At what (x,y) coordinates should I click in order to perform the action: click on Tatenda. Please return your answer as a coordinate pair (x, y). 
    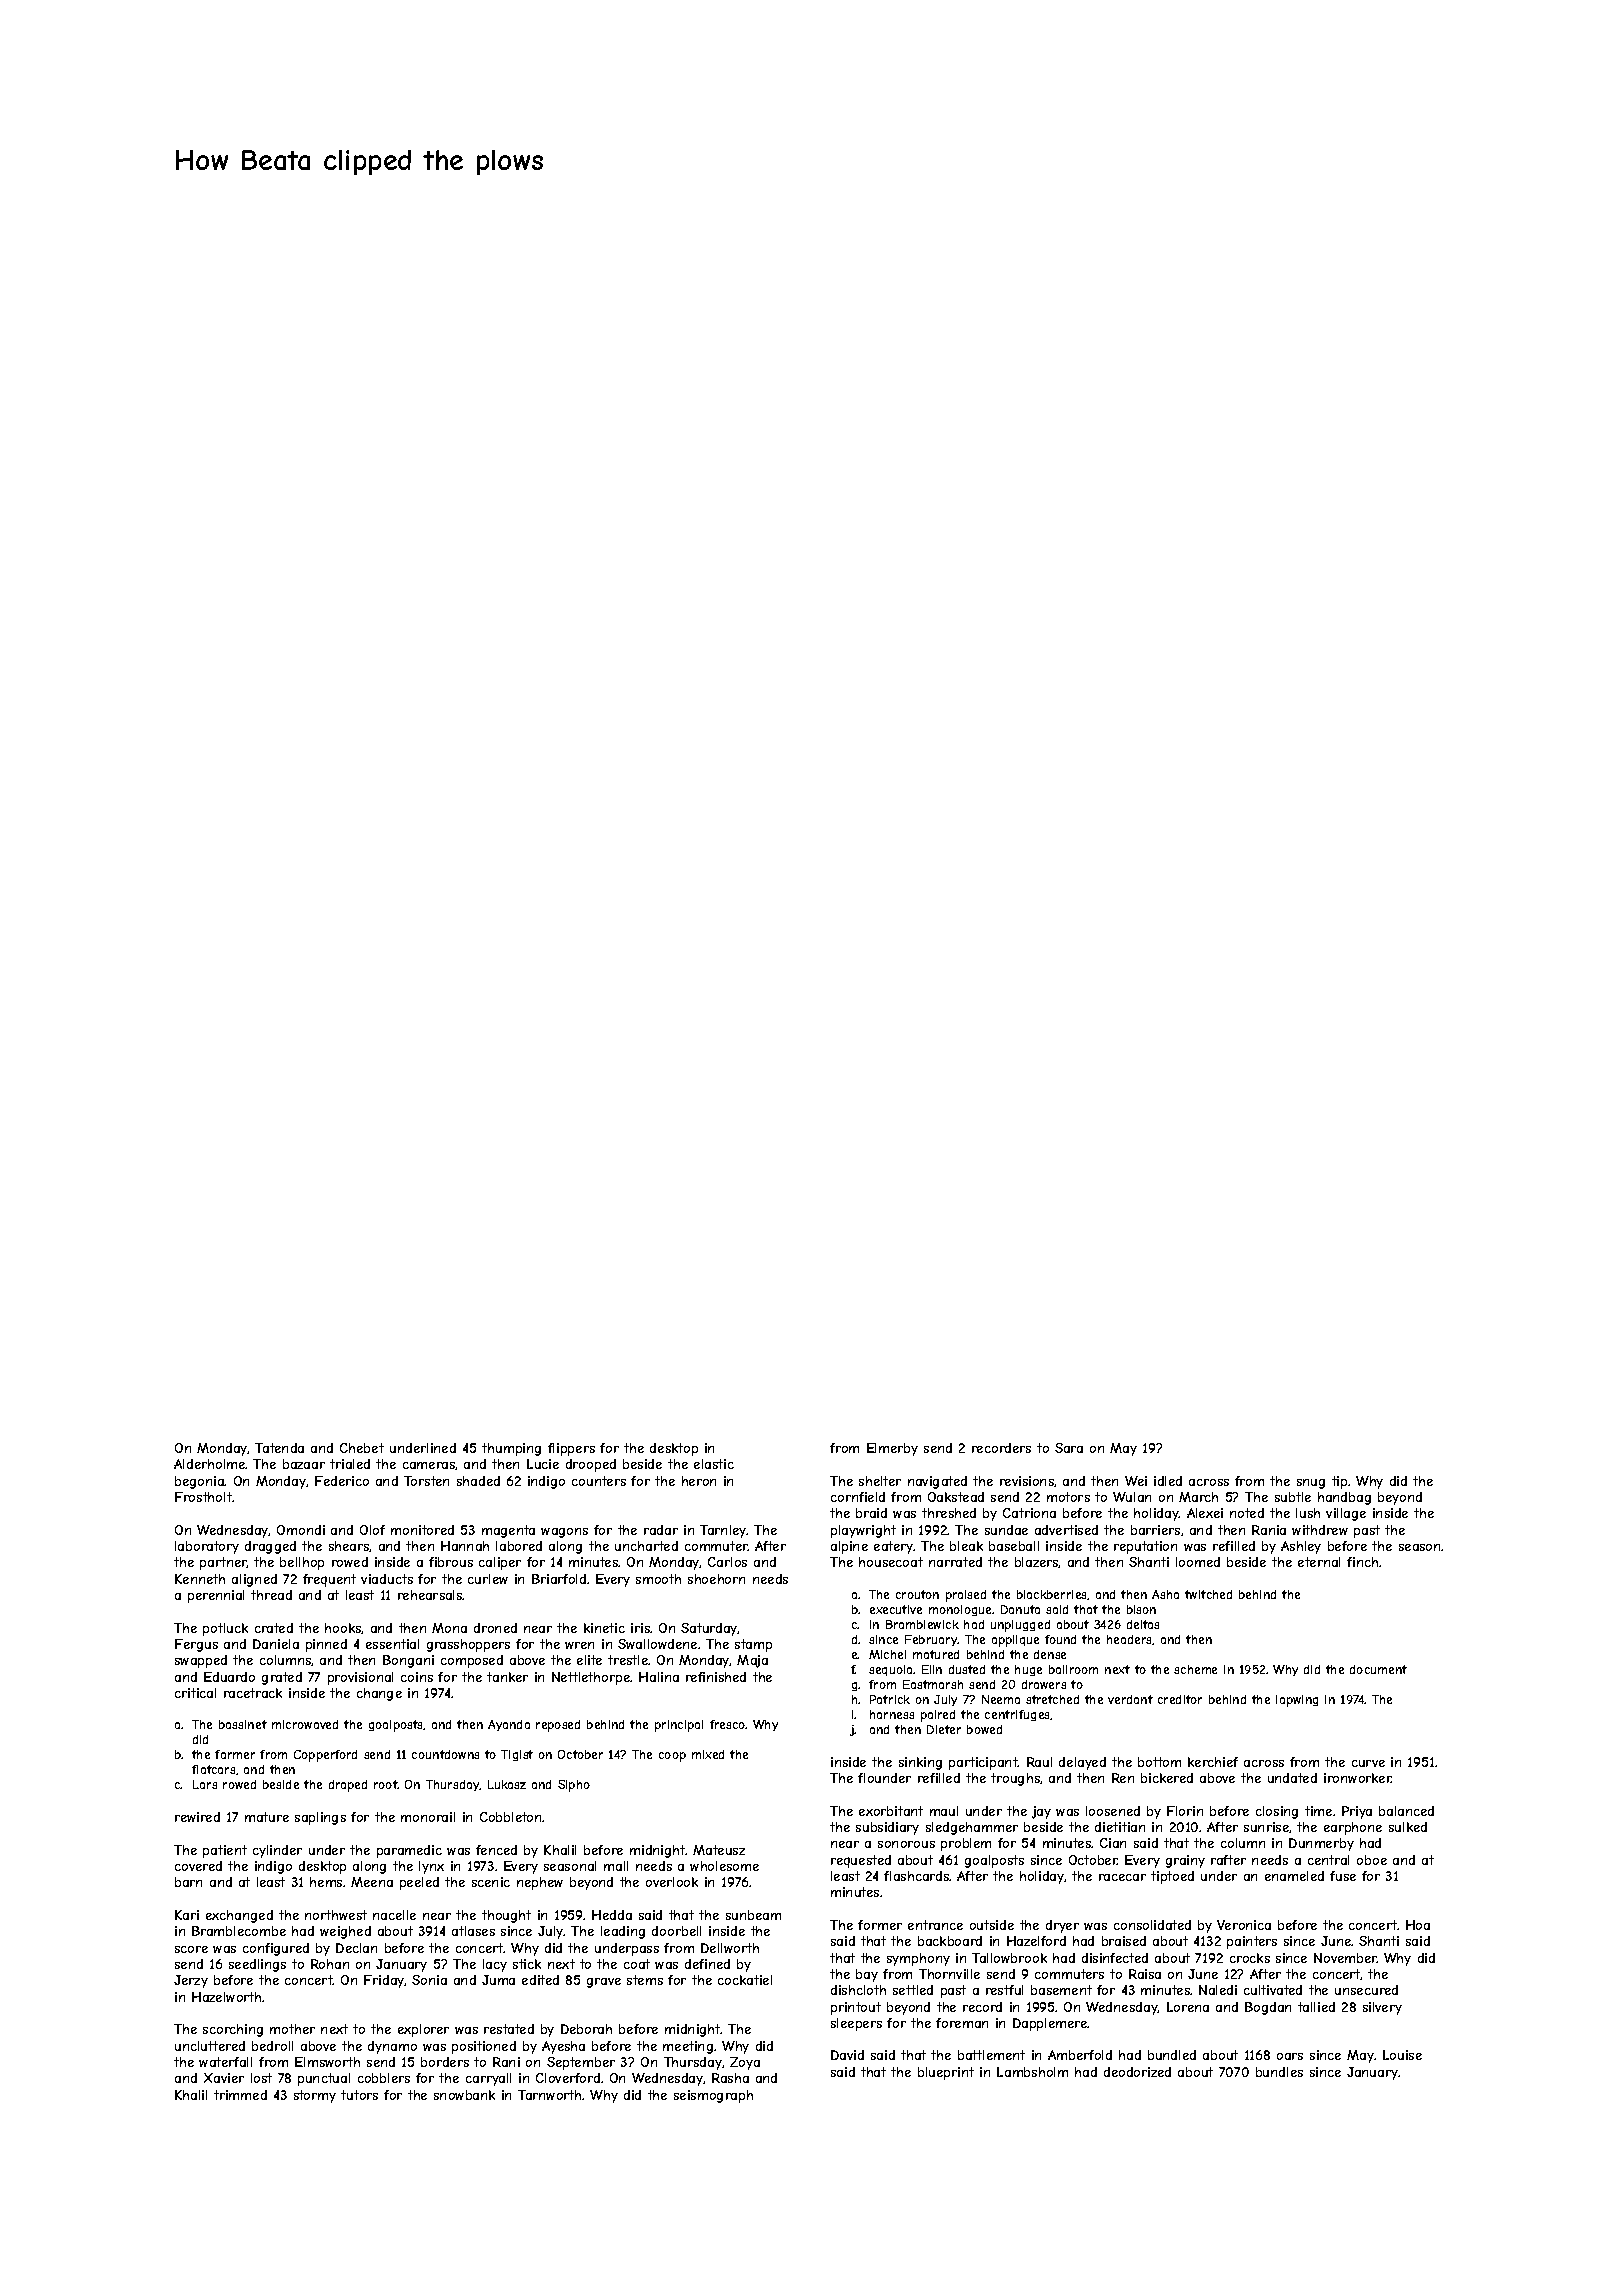
    Looking at the image, I should click on (279, 1448).
